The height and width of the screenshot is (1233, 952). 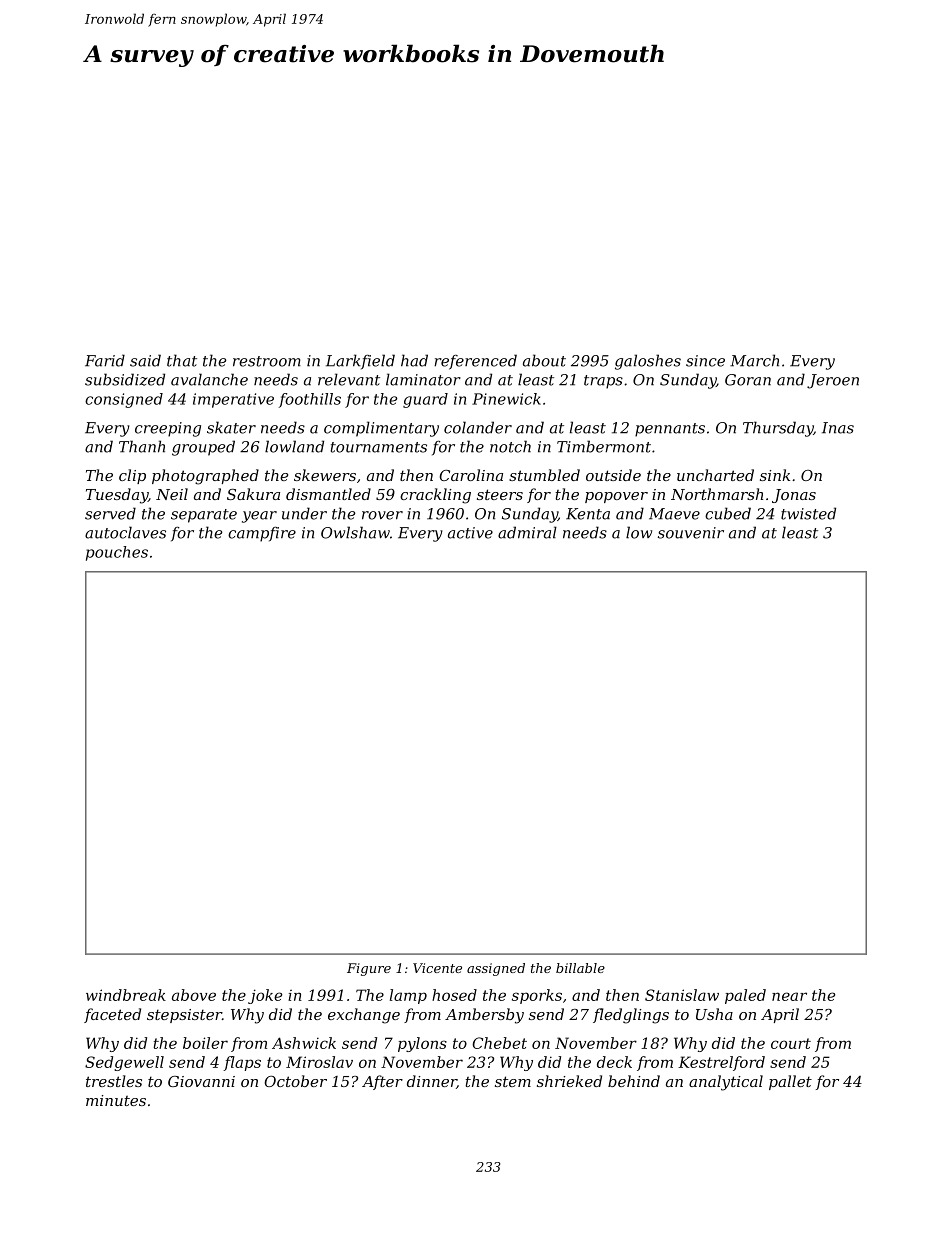 I want to click on Figure, so click(x=369, y=969).
